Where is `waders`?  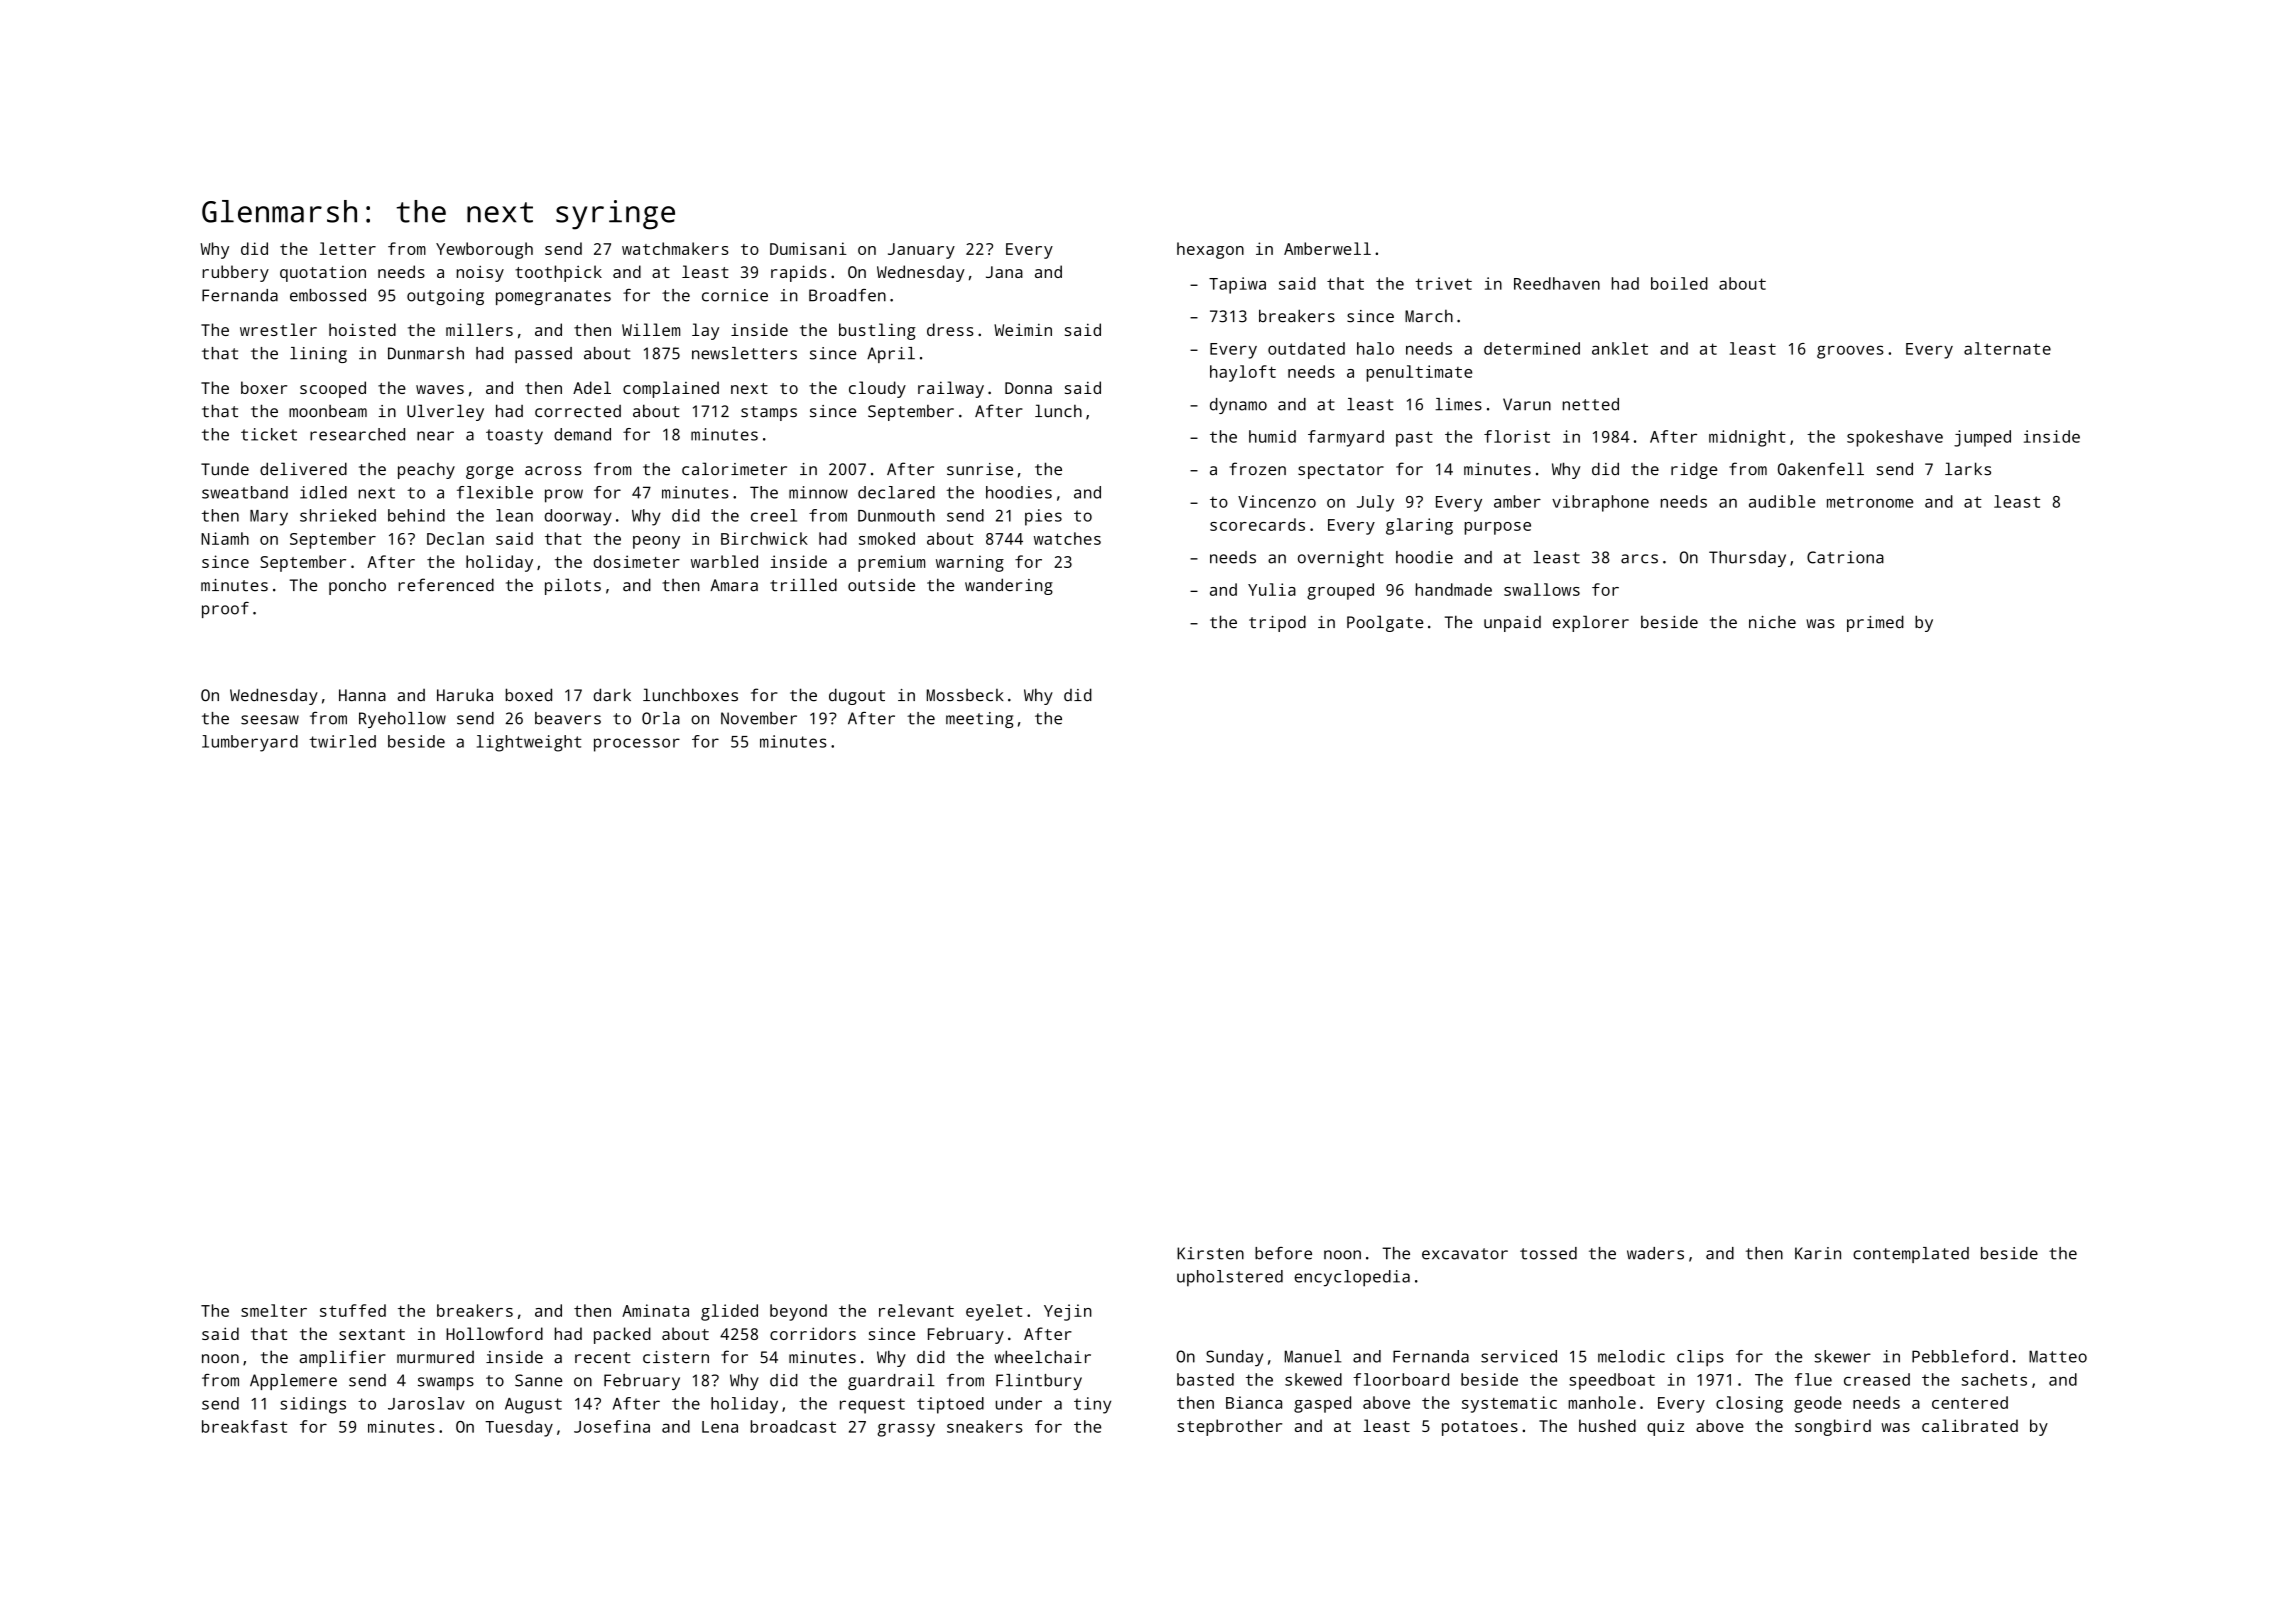 waders is located at coordinates (1655, 1253).
